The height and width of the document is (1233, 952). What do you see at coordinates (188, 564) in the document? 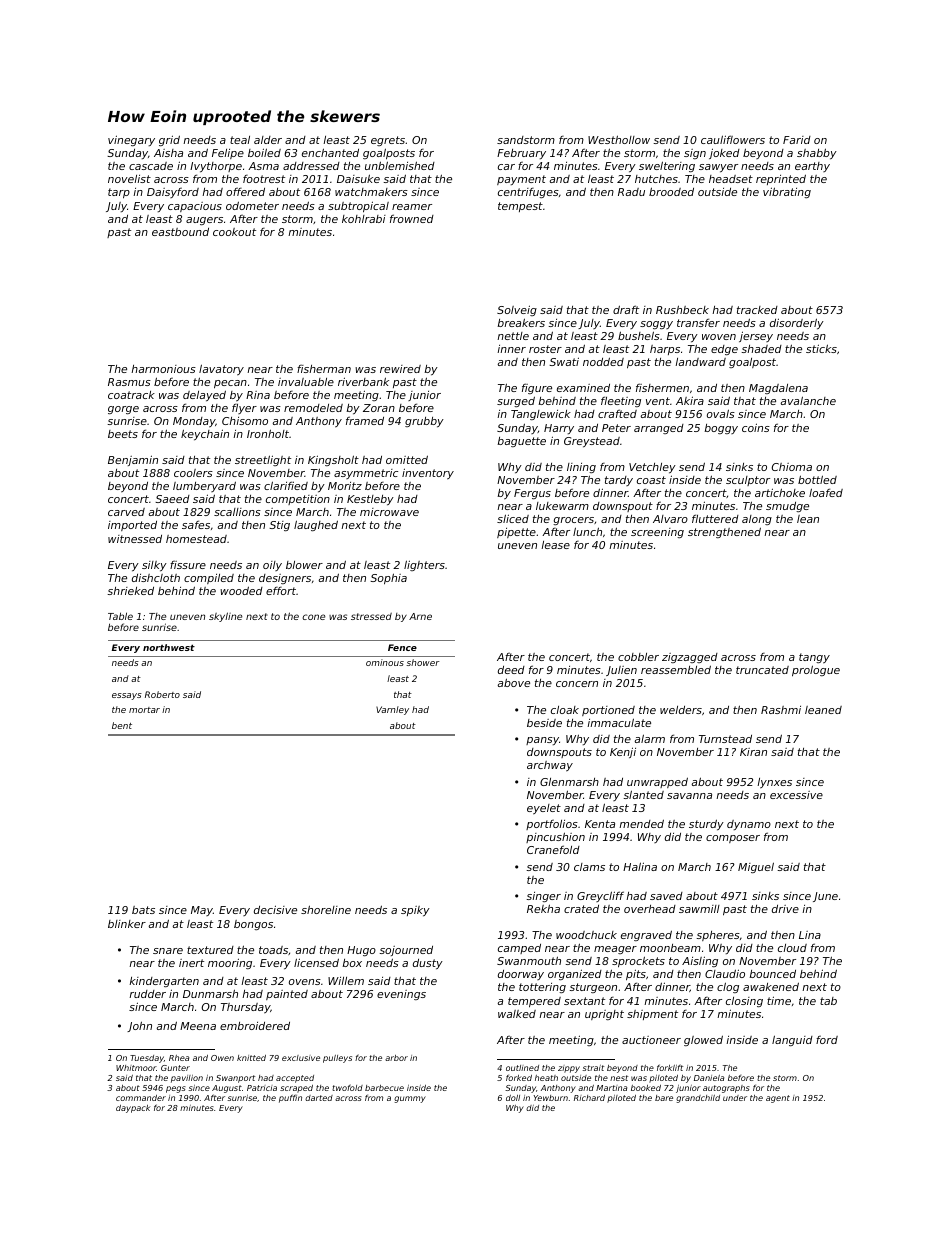
I see `fissure` at bounding box center [188, 564].
